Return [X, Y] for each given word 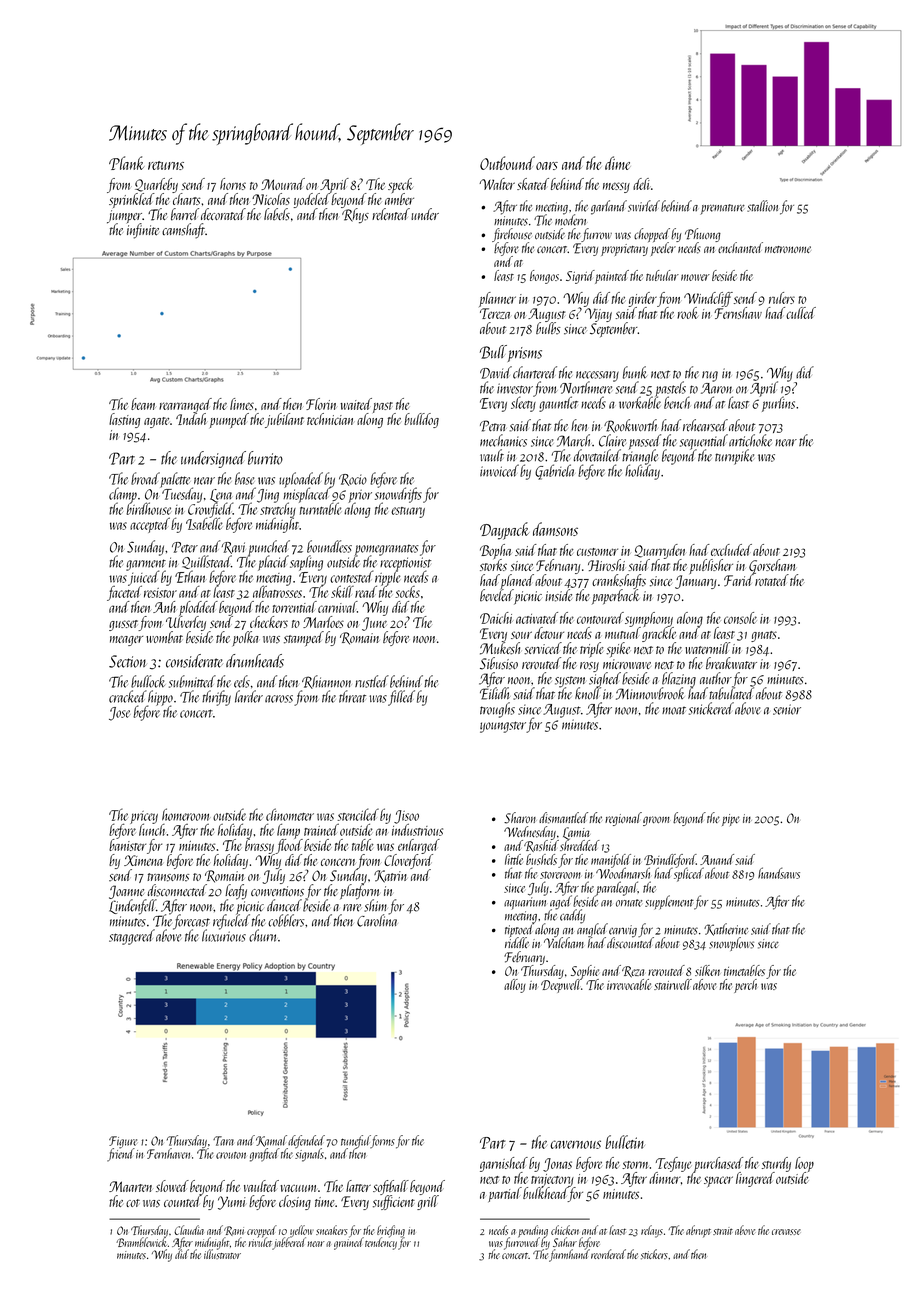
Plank [127, 163]
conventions [277, 891]
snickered [711, 708]
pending [533, 1231]
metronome [788, 249]
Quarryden [660, 551]
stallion [762, 206]
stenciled [358, 814]
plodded [198, 608]
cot [133, 1203]
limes [242, 404]
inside [558, 595]
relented [391, 214]
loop [804, 1164]
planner [497, 299]
